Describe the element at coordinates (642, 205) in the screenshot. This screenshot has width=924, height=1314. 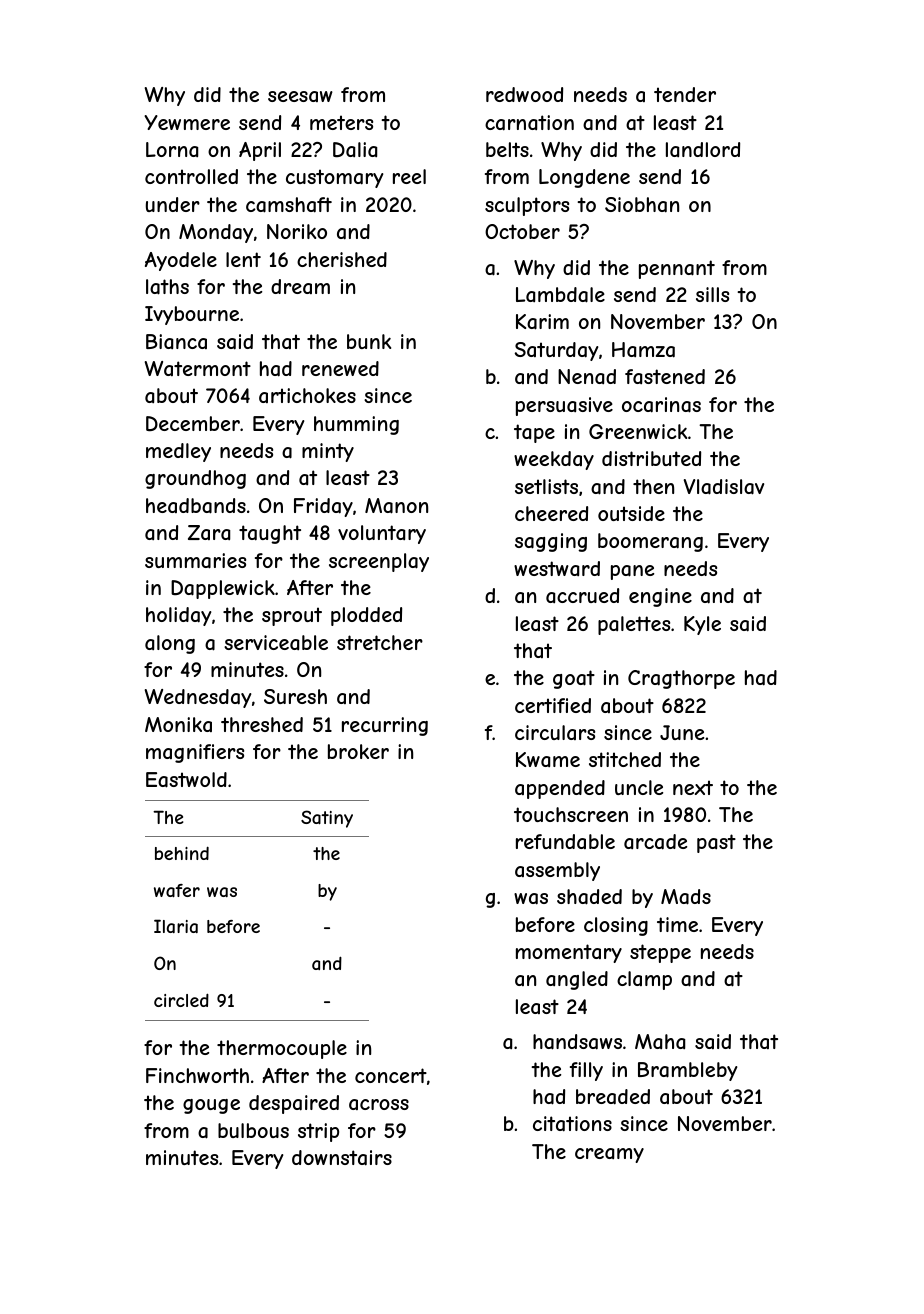
I see `Siobhan` at that location.
